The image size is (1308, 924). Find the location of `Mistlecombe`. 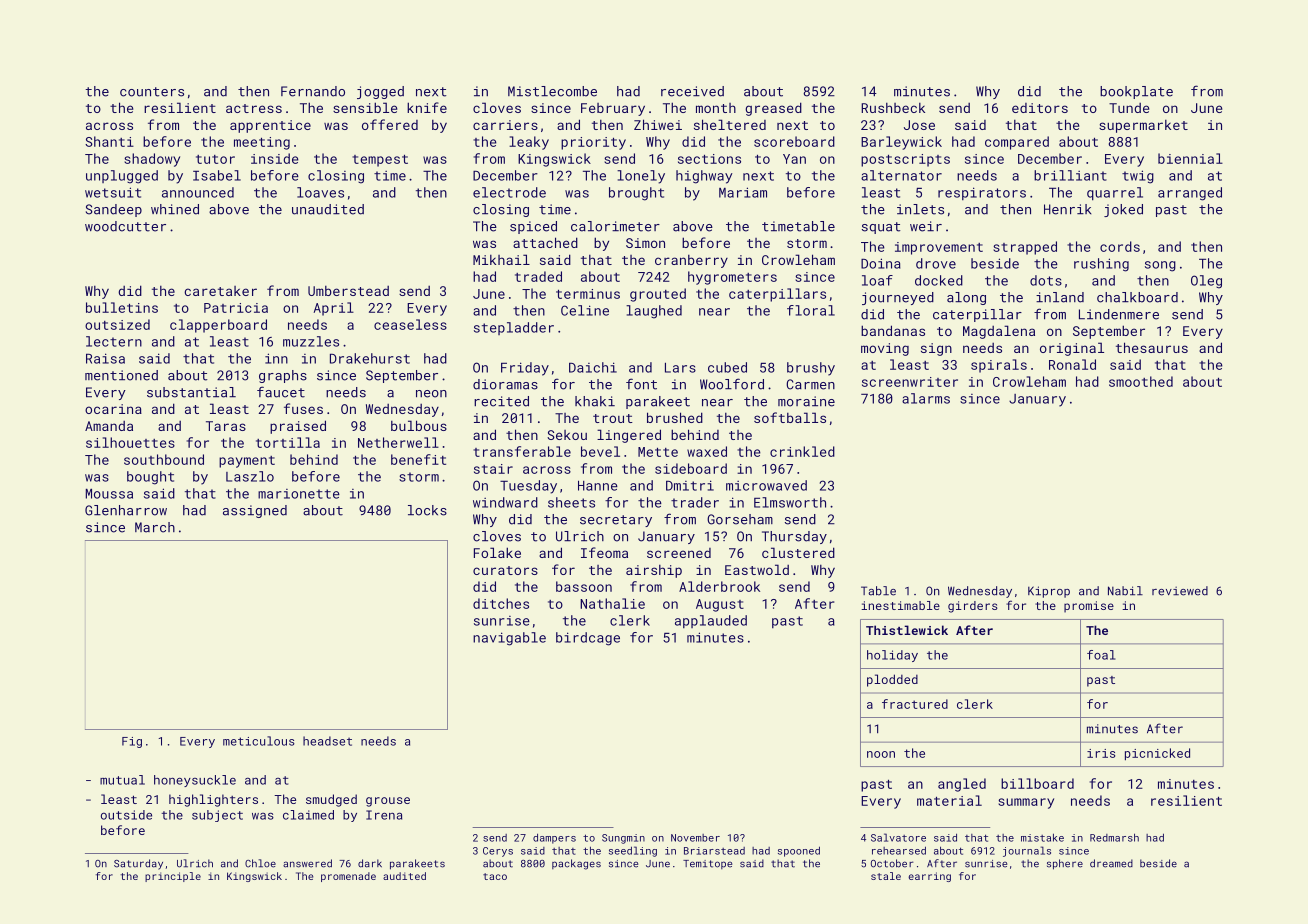

Mistlecombe is located at coordinates (552, 91).
